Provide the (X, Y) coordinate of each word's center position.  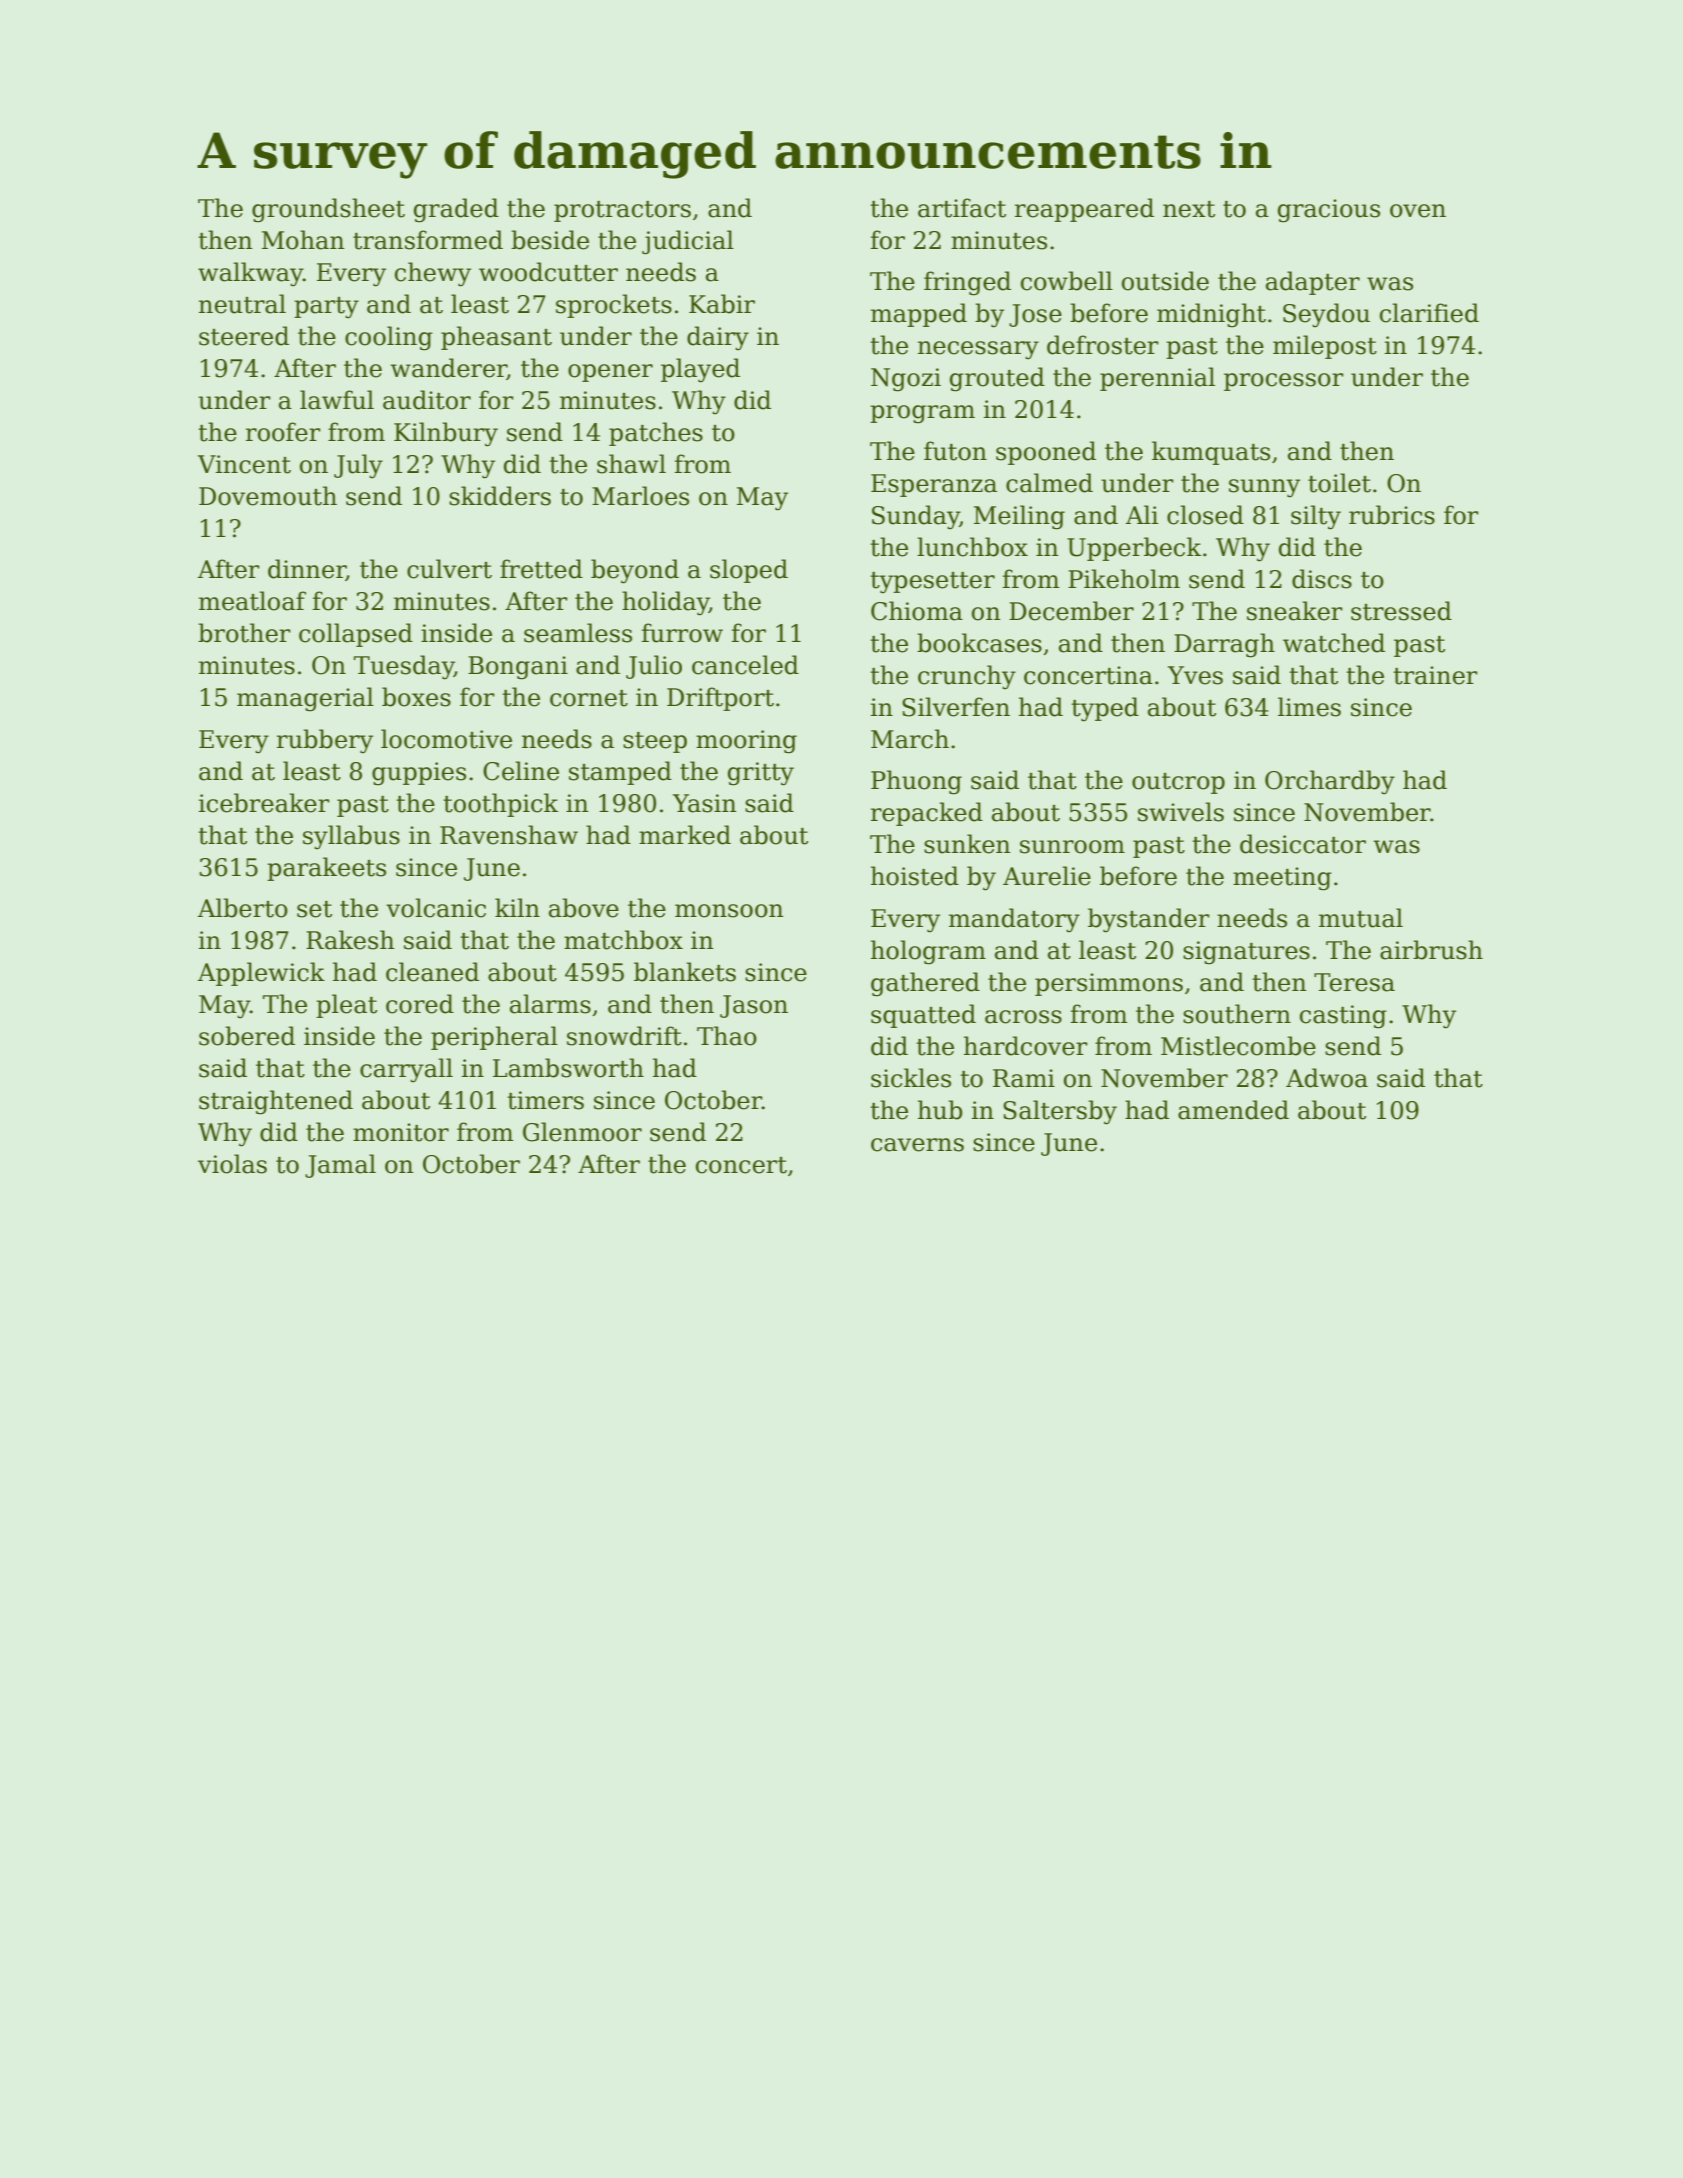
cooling (389, 338)
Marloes (640, 496)
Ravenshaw (509, 835)
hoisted (915, 876)
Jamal (340, 1166)
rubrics (1392, 515)
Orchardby (1330, 782)
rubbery (325, 741)
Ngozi (906, 380)
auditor (427, 400)
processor (1284, 382)
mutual (1361, 918)
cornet (589, 698)
